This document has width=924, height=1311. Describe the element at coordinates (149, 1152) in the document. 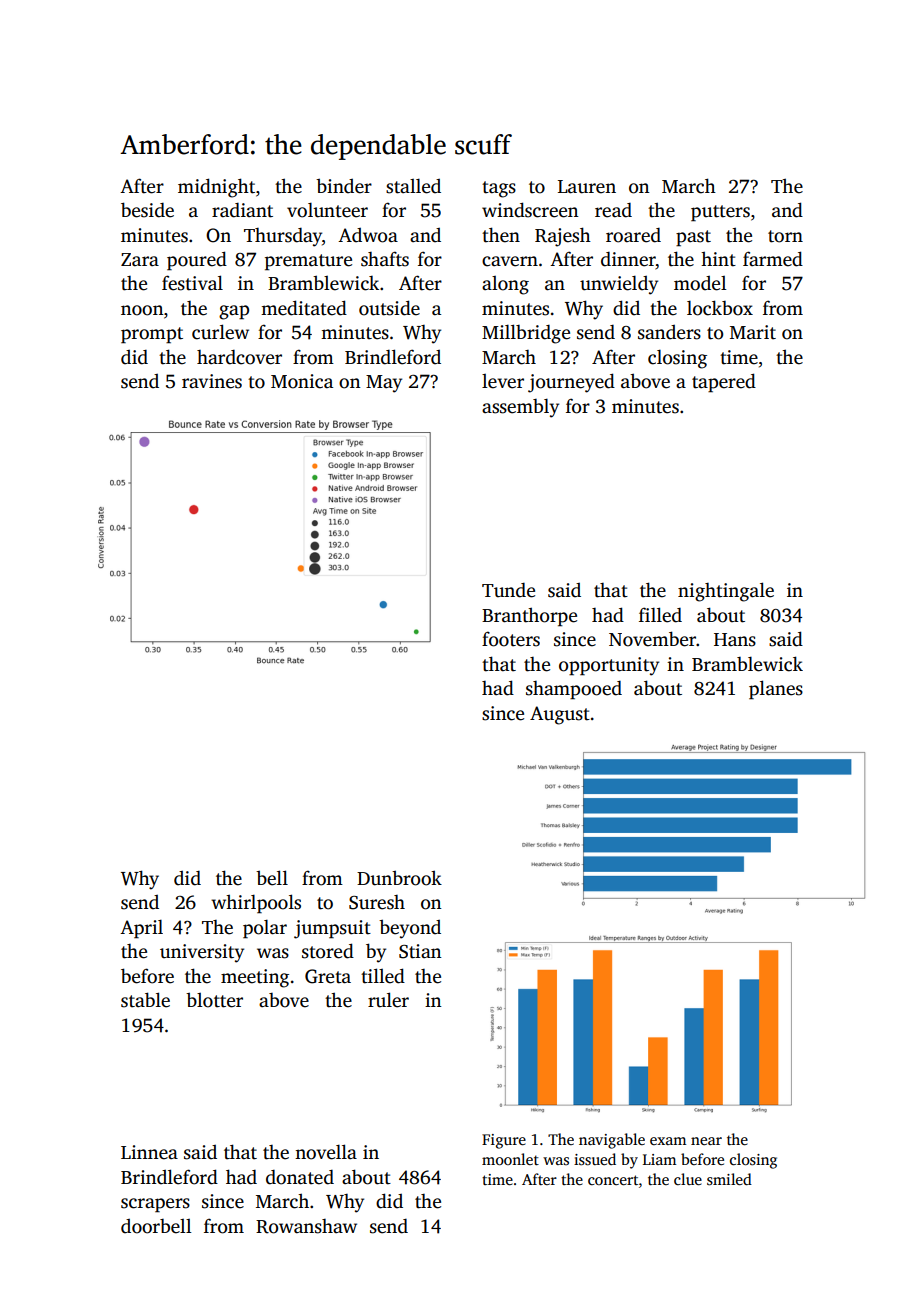

I see `Linnea` at that location.
